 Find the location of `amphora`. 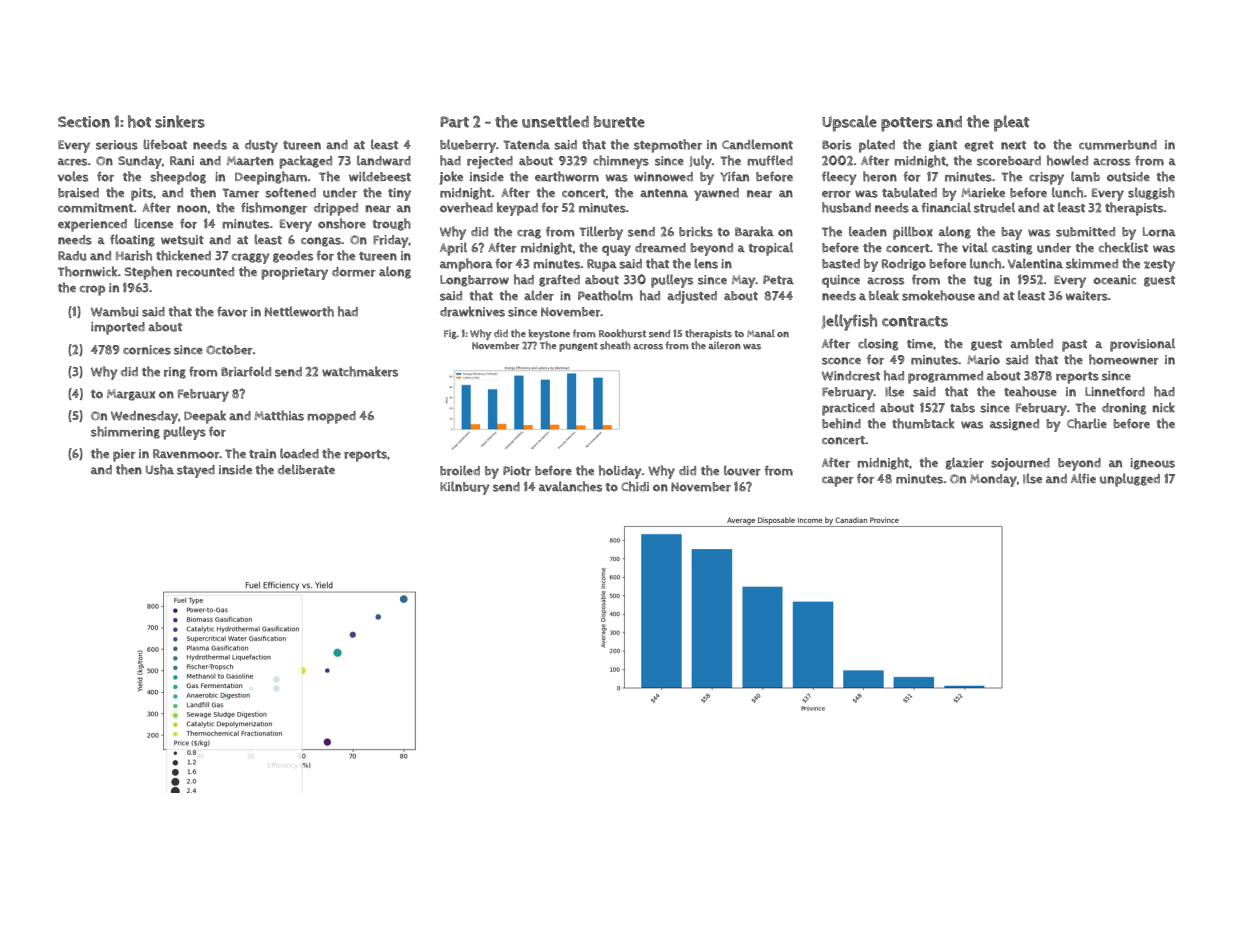

amphora is located at coordinates (466, 265).
